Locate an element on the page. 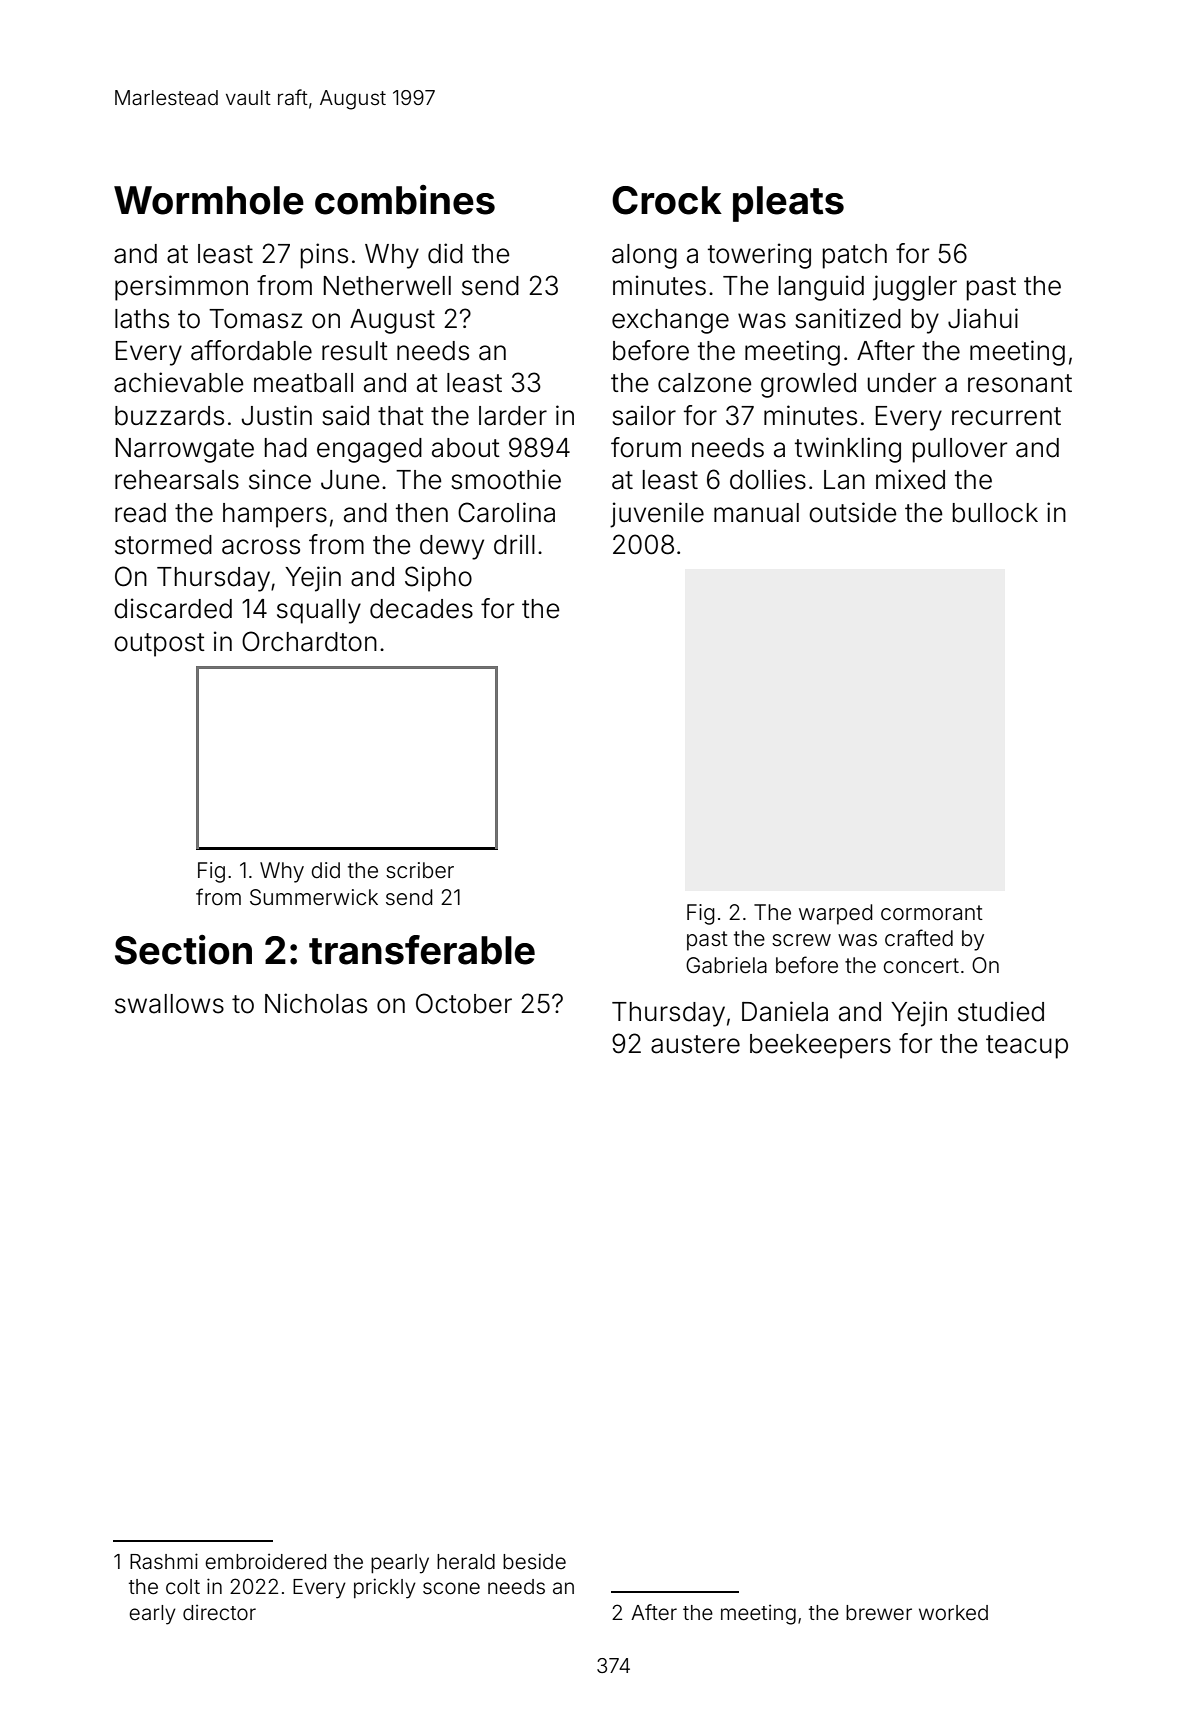  bullock is located at coordinates (995, 513).
